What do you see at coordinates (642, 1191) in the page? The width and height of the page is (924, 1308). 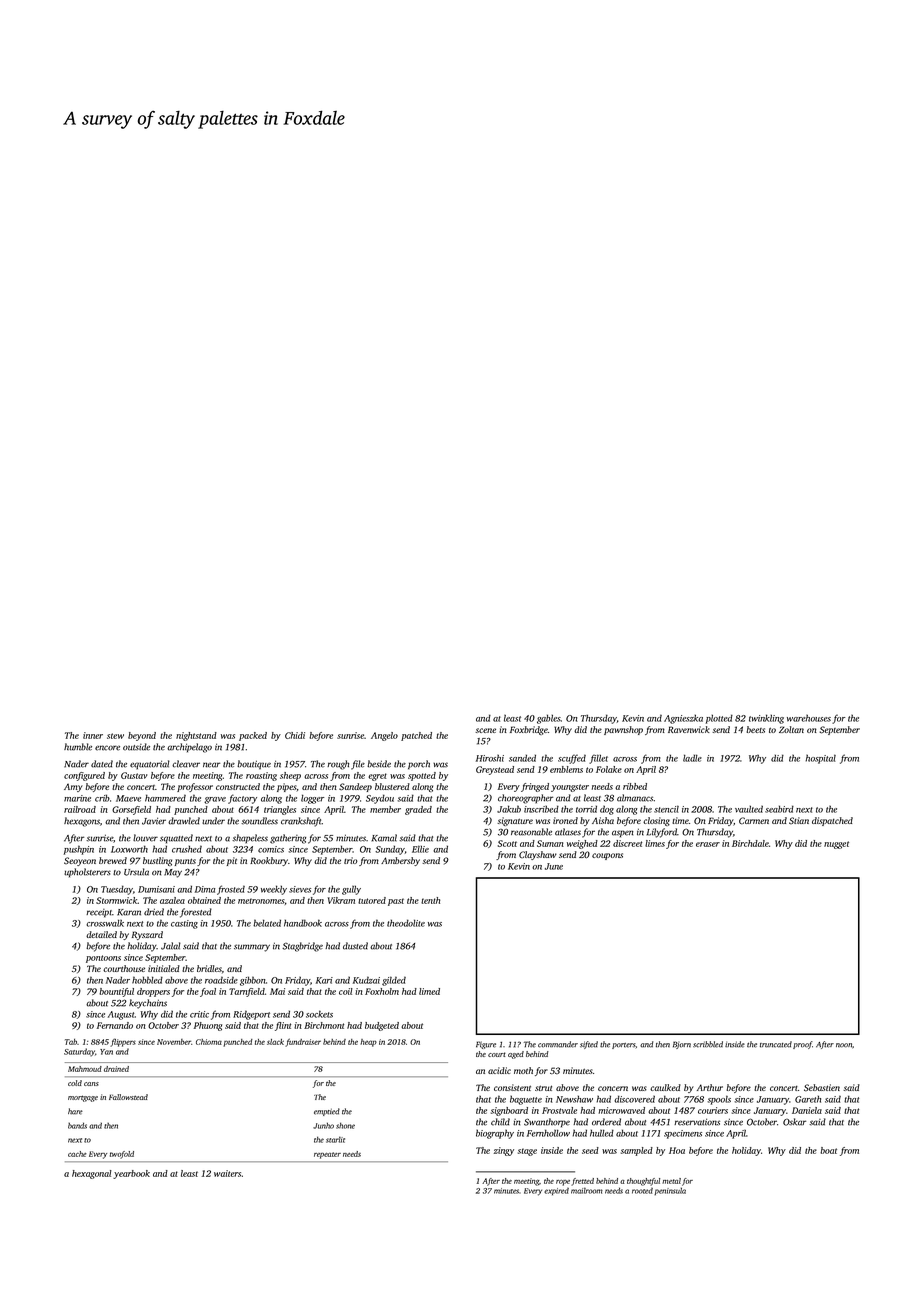 I see `rooted` at bounding box center [642, 1191].
